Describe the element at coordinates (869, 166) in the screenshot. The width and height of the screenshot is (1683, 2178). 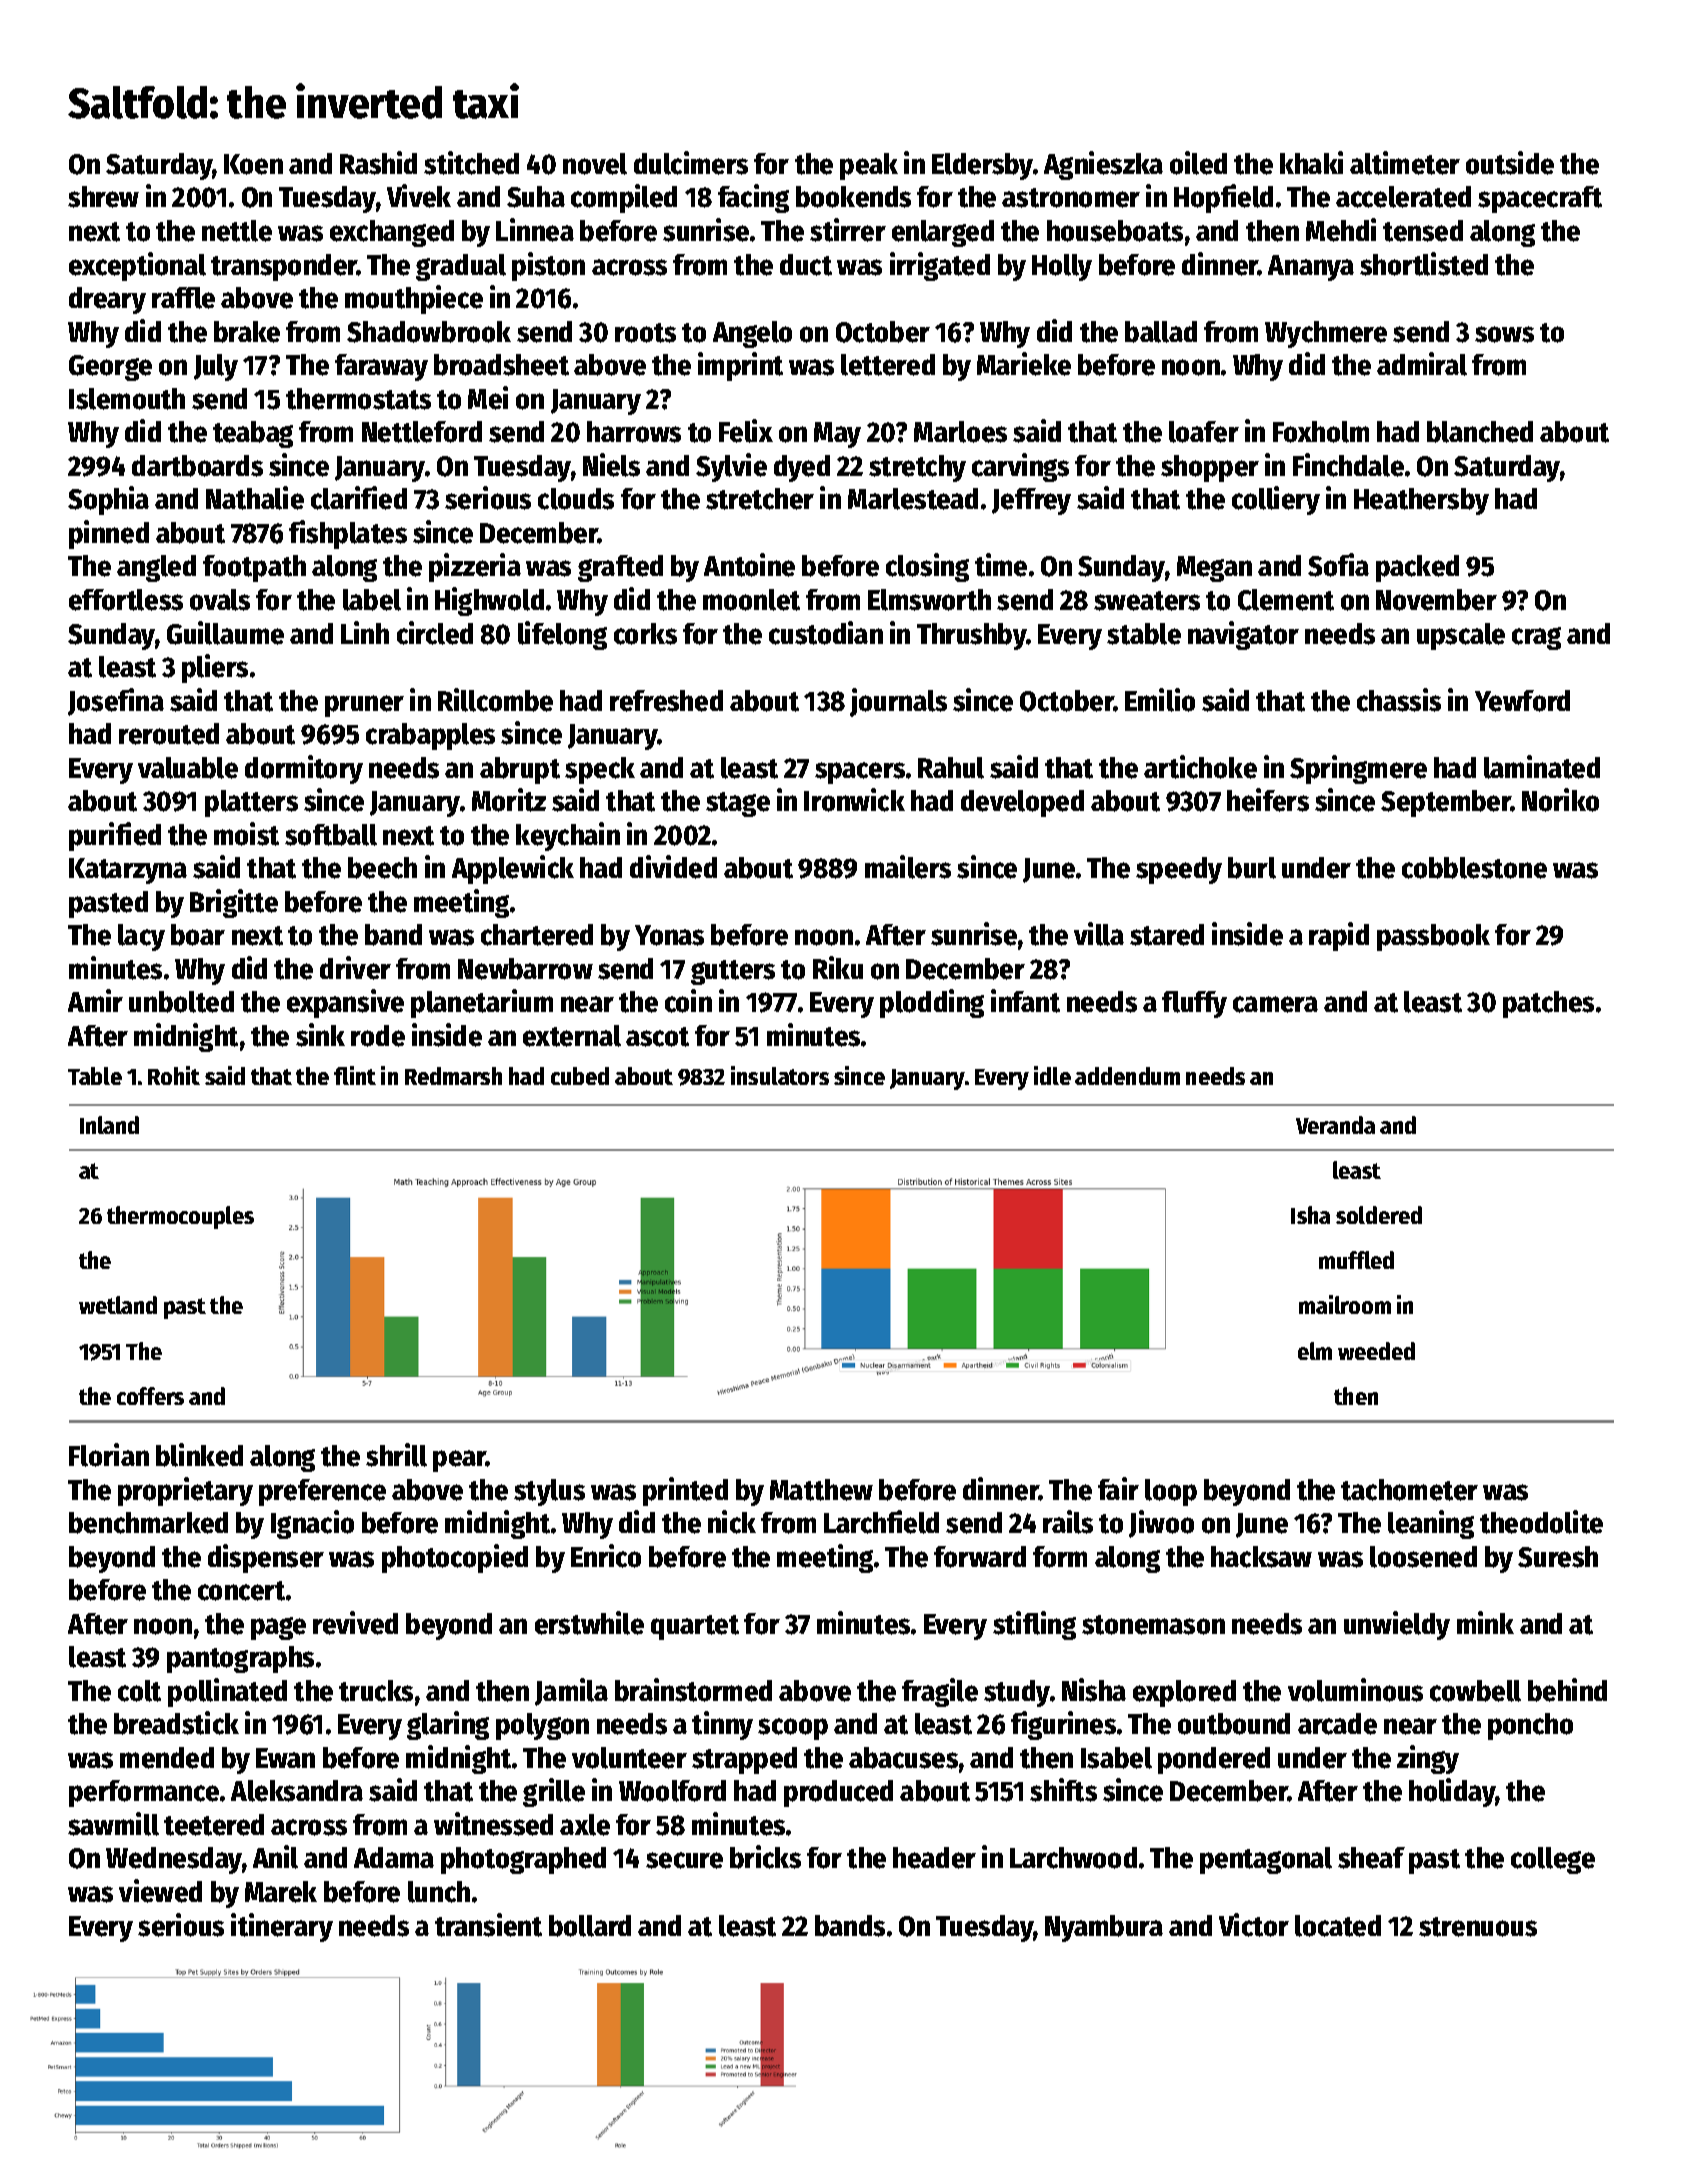
I see `peak` at that location.
